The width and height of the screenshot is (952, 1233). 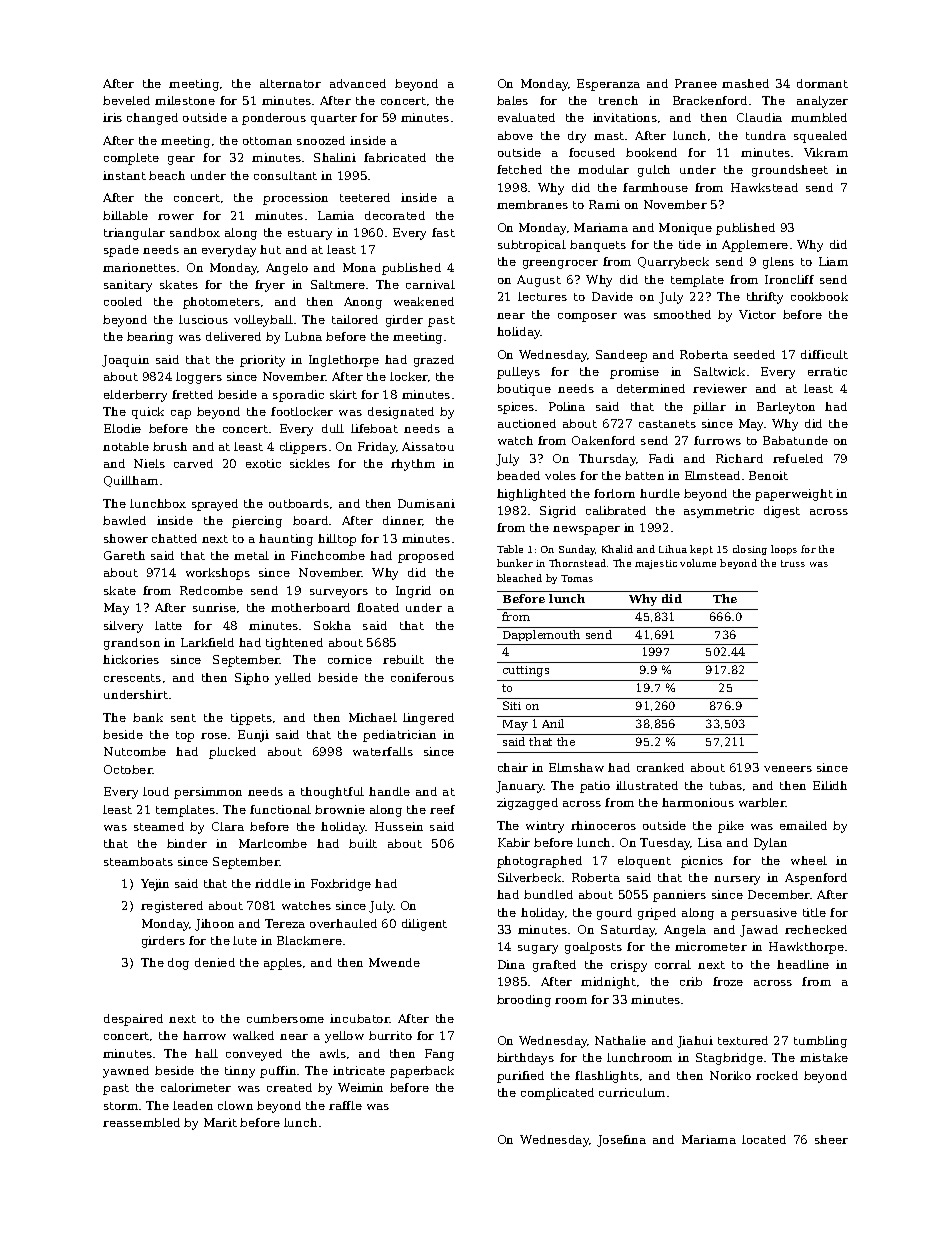 What do you see at coordinates (795, 440) in the screenshot?
I see `Babatunde` at bounding box center [795, 440].
